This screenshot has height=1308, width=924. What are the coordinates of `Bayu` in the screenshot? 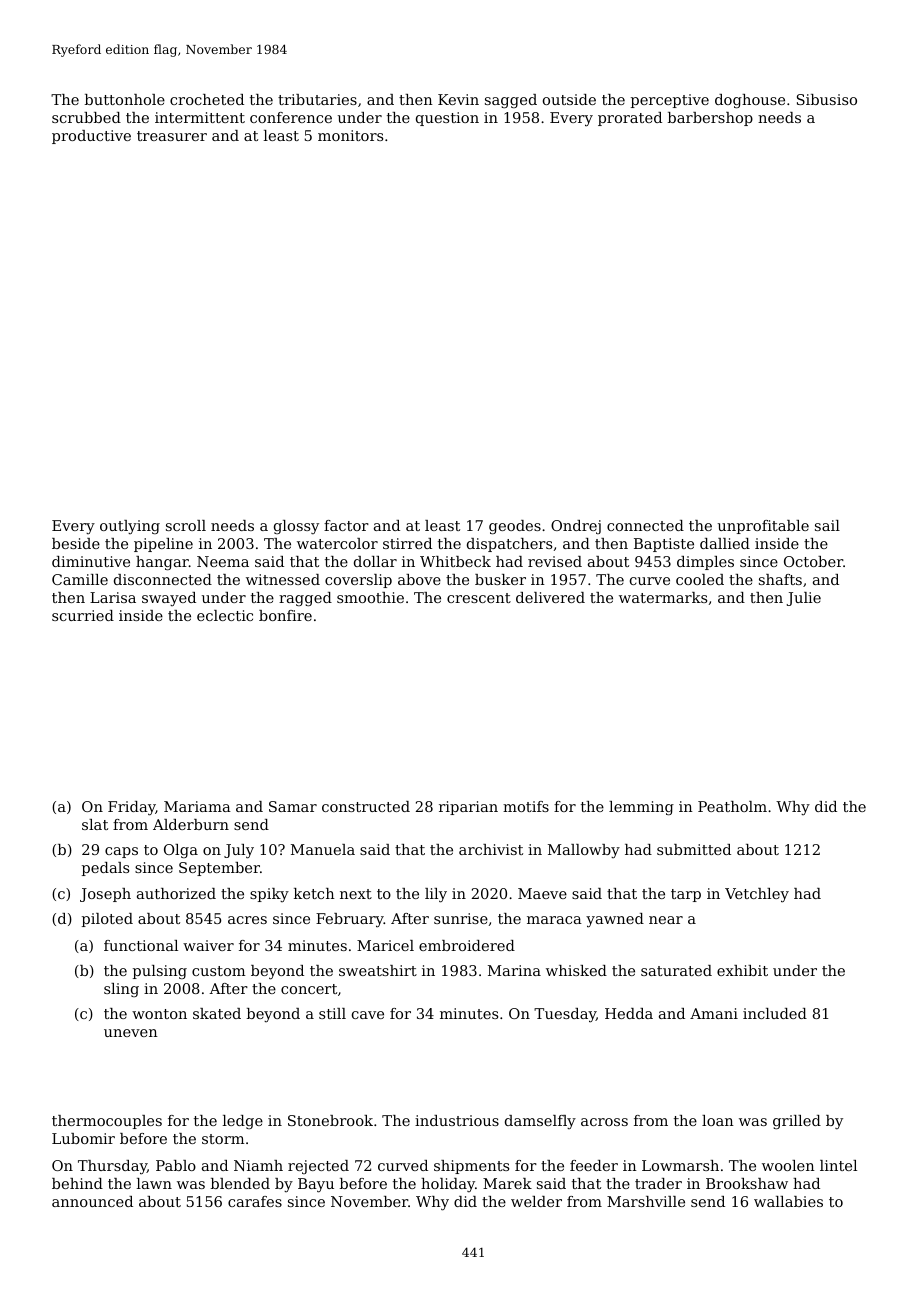 It's located at (316, 1185).
